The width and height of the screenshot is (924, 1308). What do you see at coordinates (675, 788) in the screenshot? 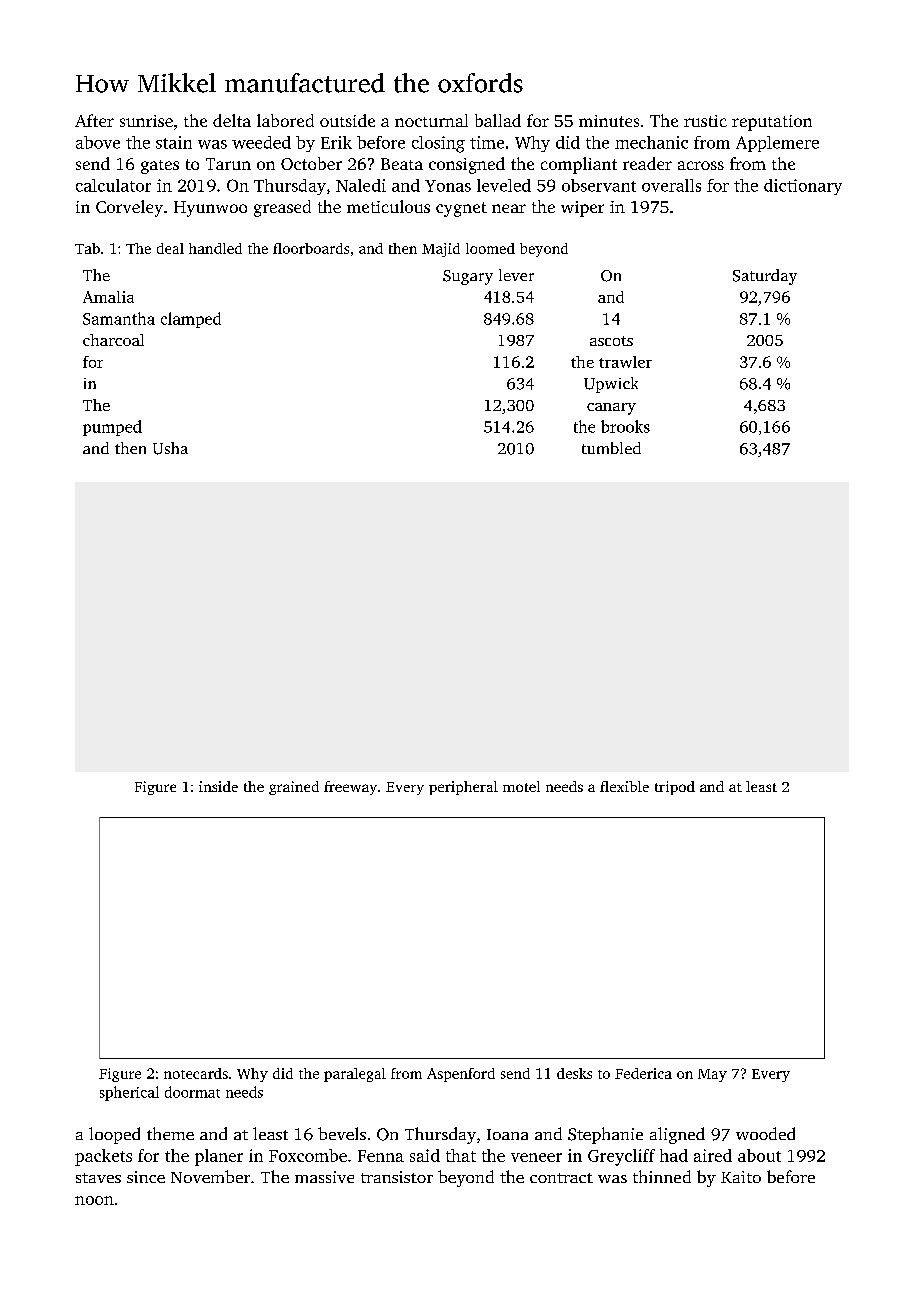
I see `tripod` at bounding box center [675, 788].
